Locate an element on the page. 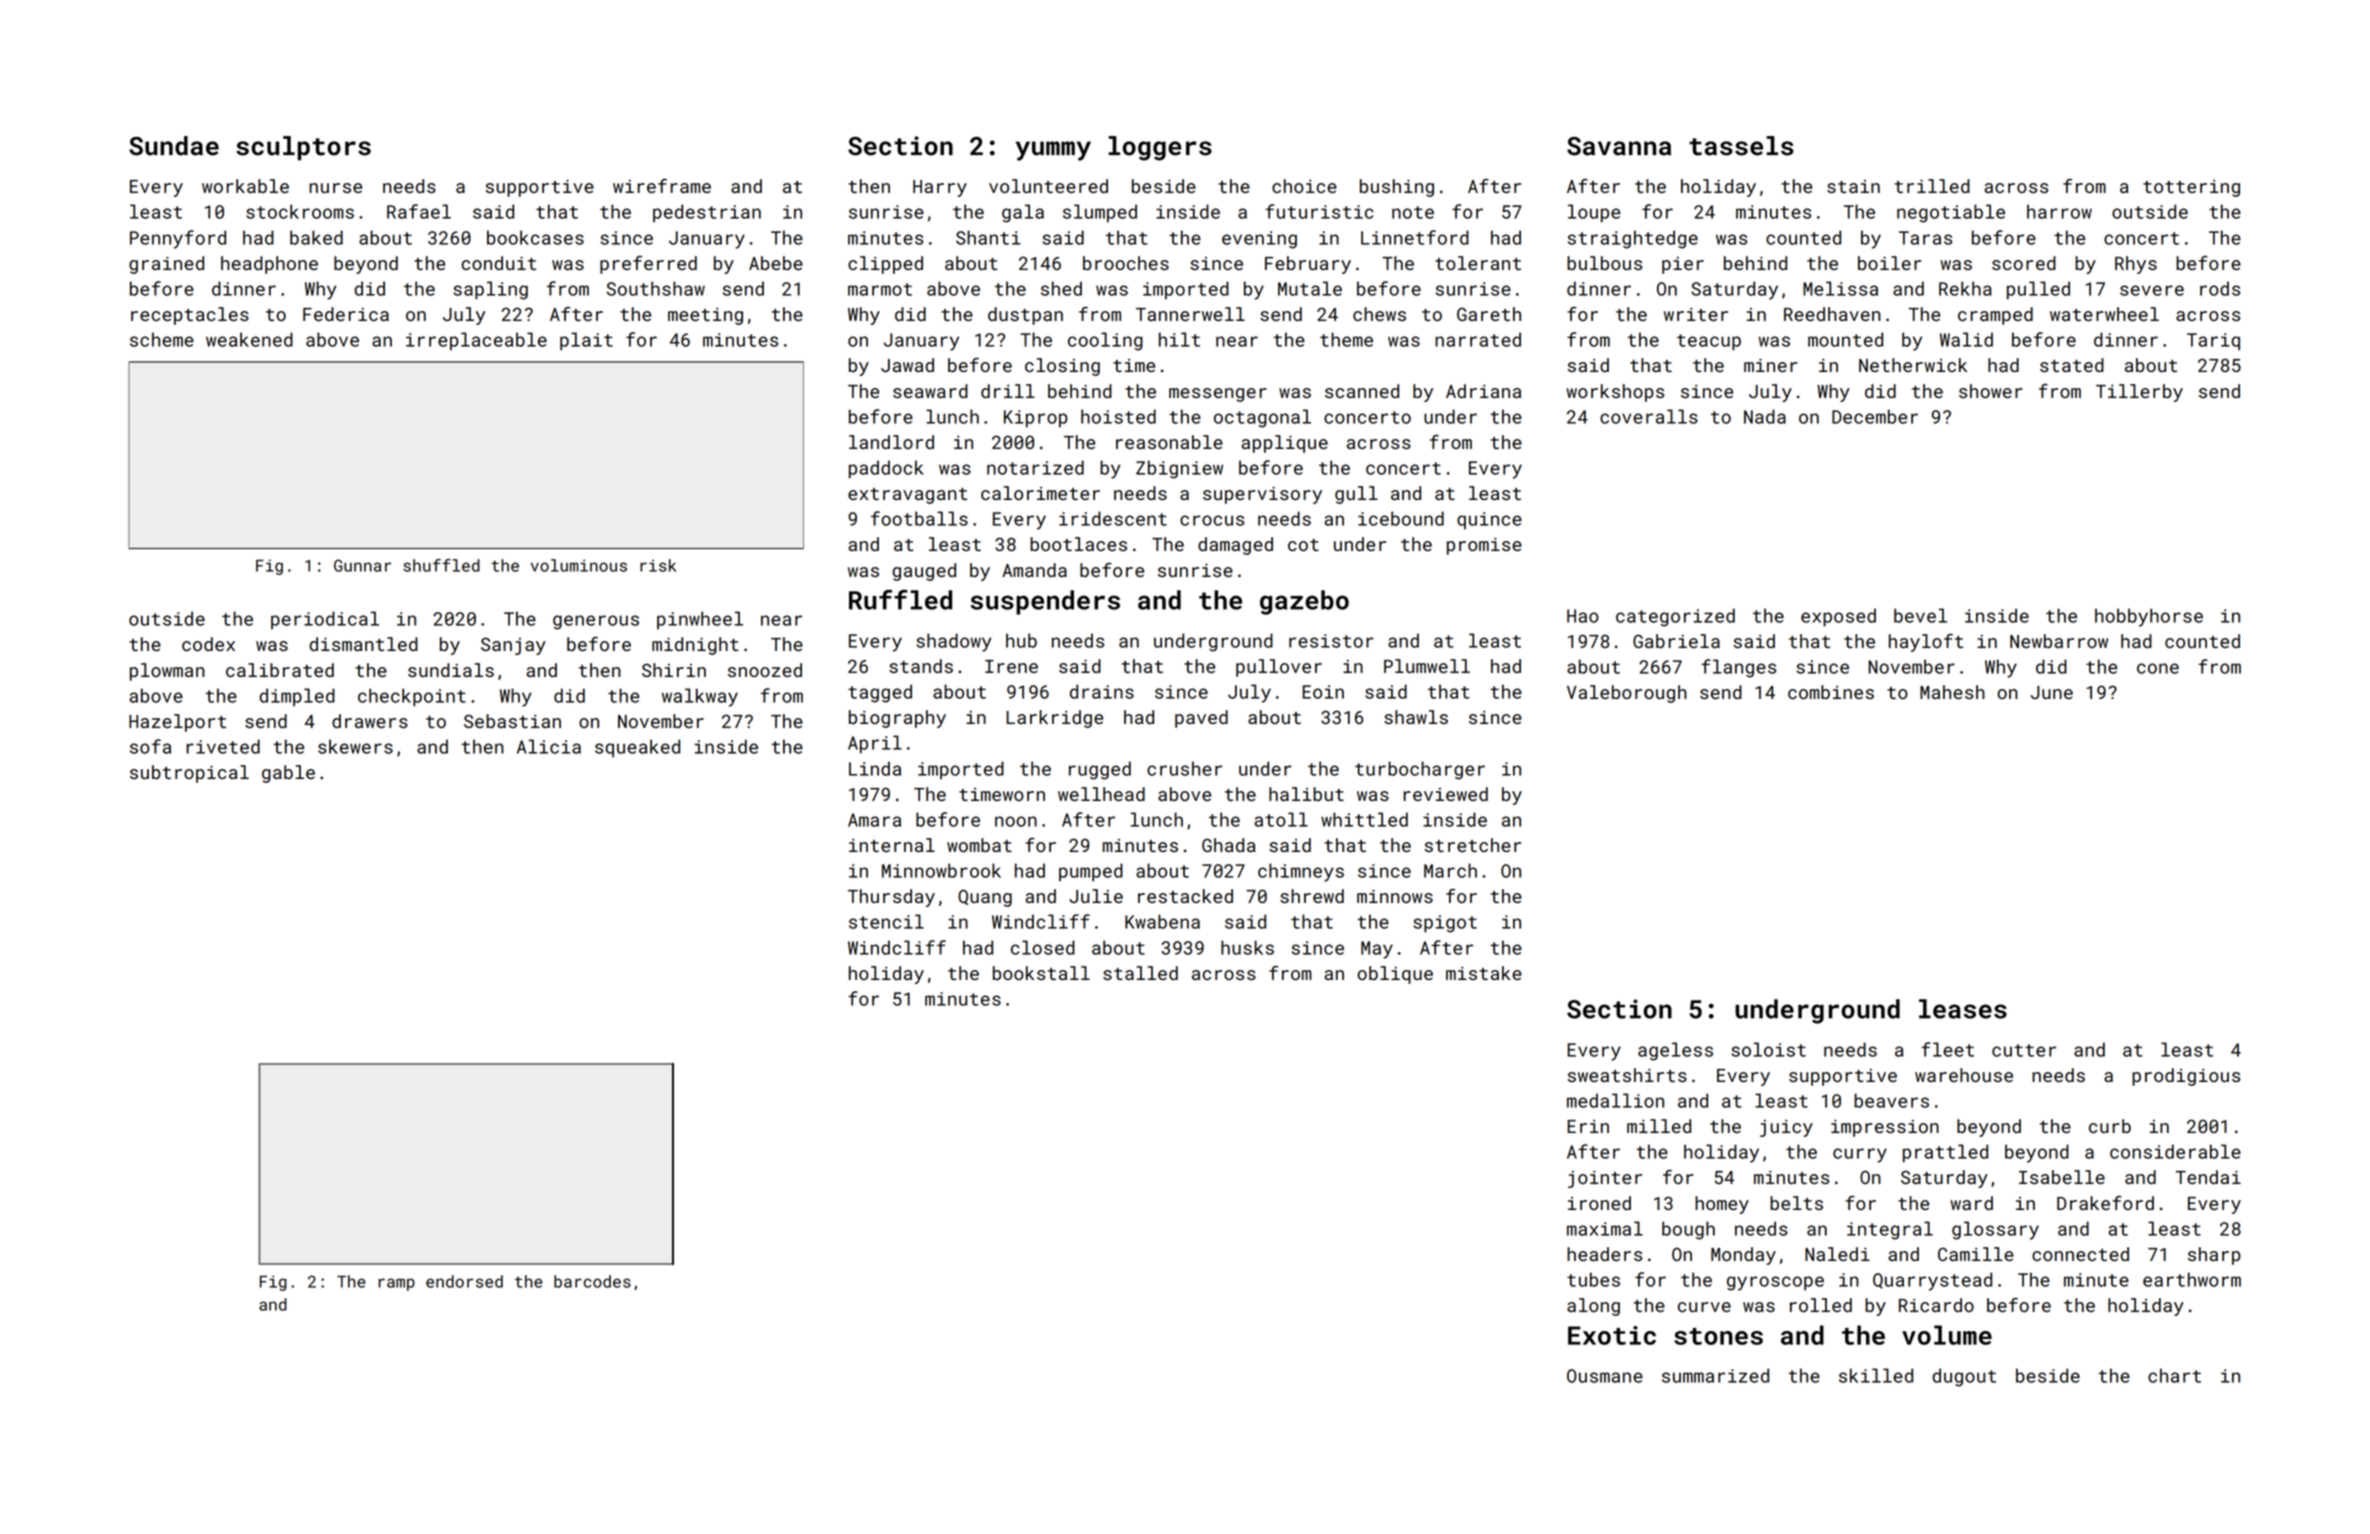 The height and width of the document is (1534, 2370). barcodes is located at coordinates (592, 1281).
